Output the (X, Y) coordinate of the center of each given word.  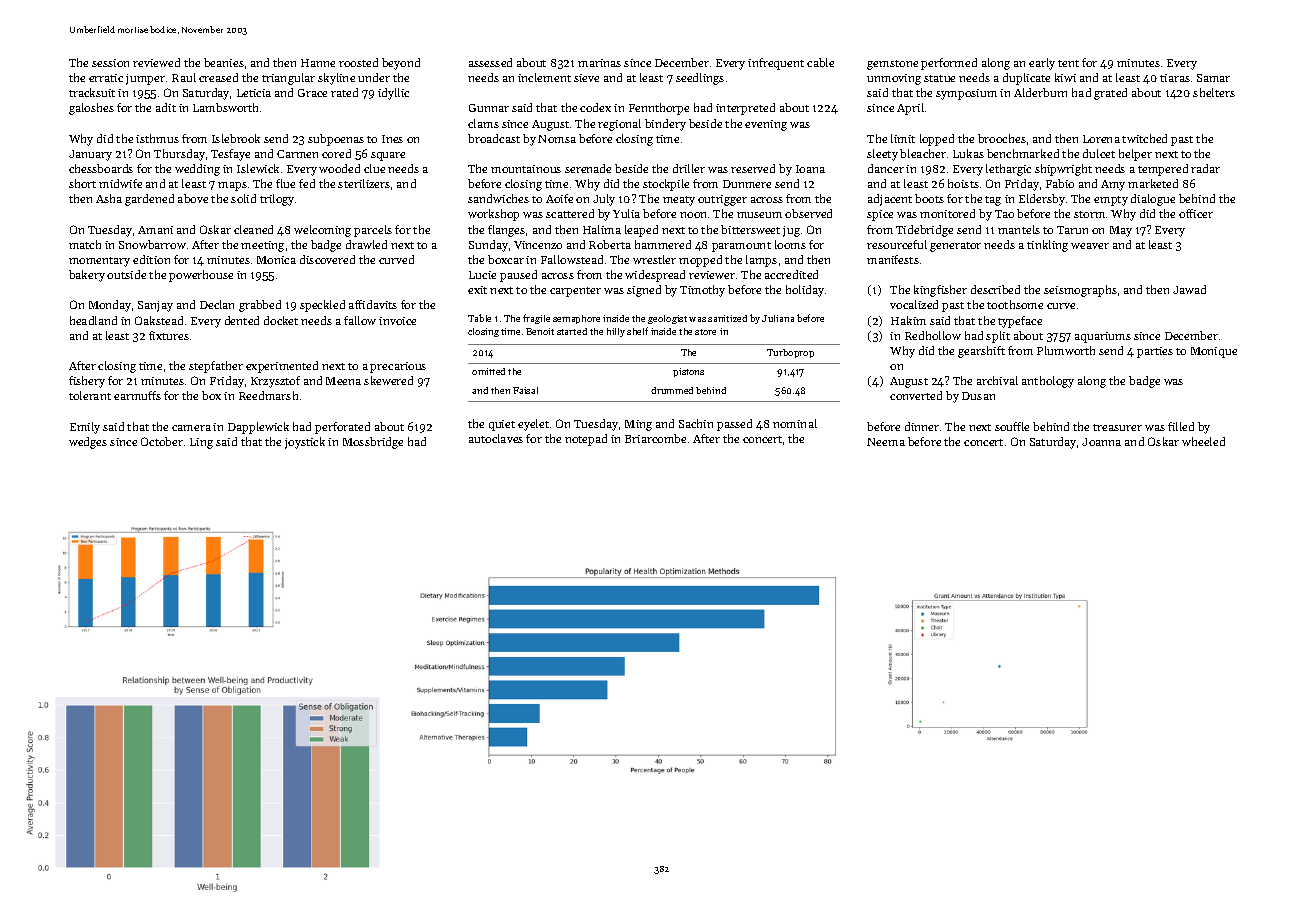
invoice (397, 321)
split (998, 337)
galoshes (91, 109)
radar (1205, 168)
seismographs (1080, 291)
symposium (966, 94)
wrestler (654, 259)
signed (644, 291)
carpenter (575, 292)
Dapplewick (258, 428)
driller (689, 168)
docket (281, 320)
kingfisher (940, 291)
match (85, 244)
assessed (490, 62)
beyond (401, 64)
